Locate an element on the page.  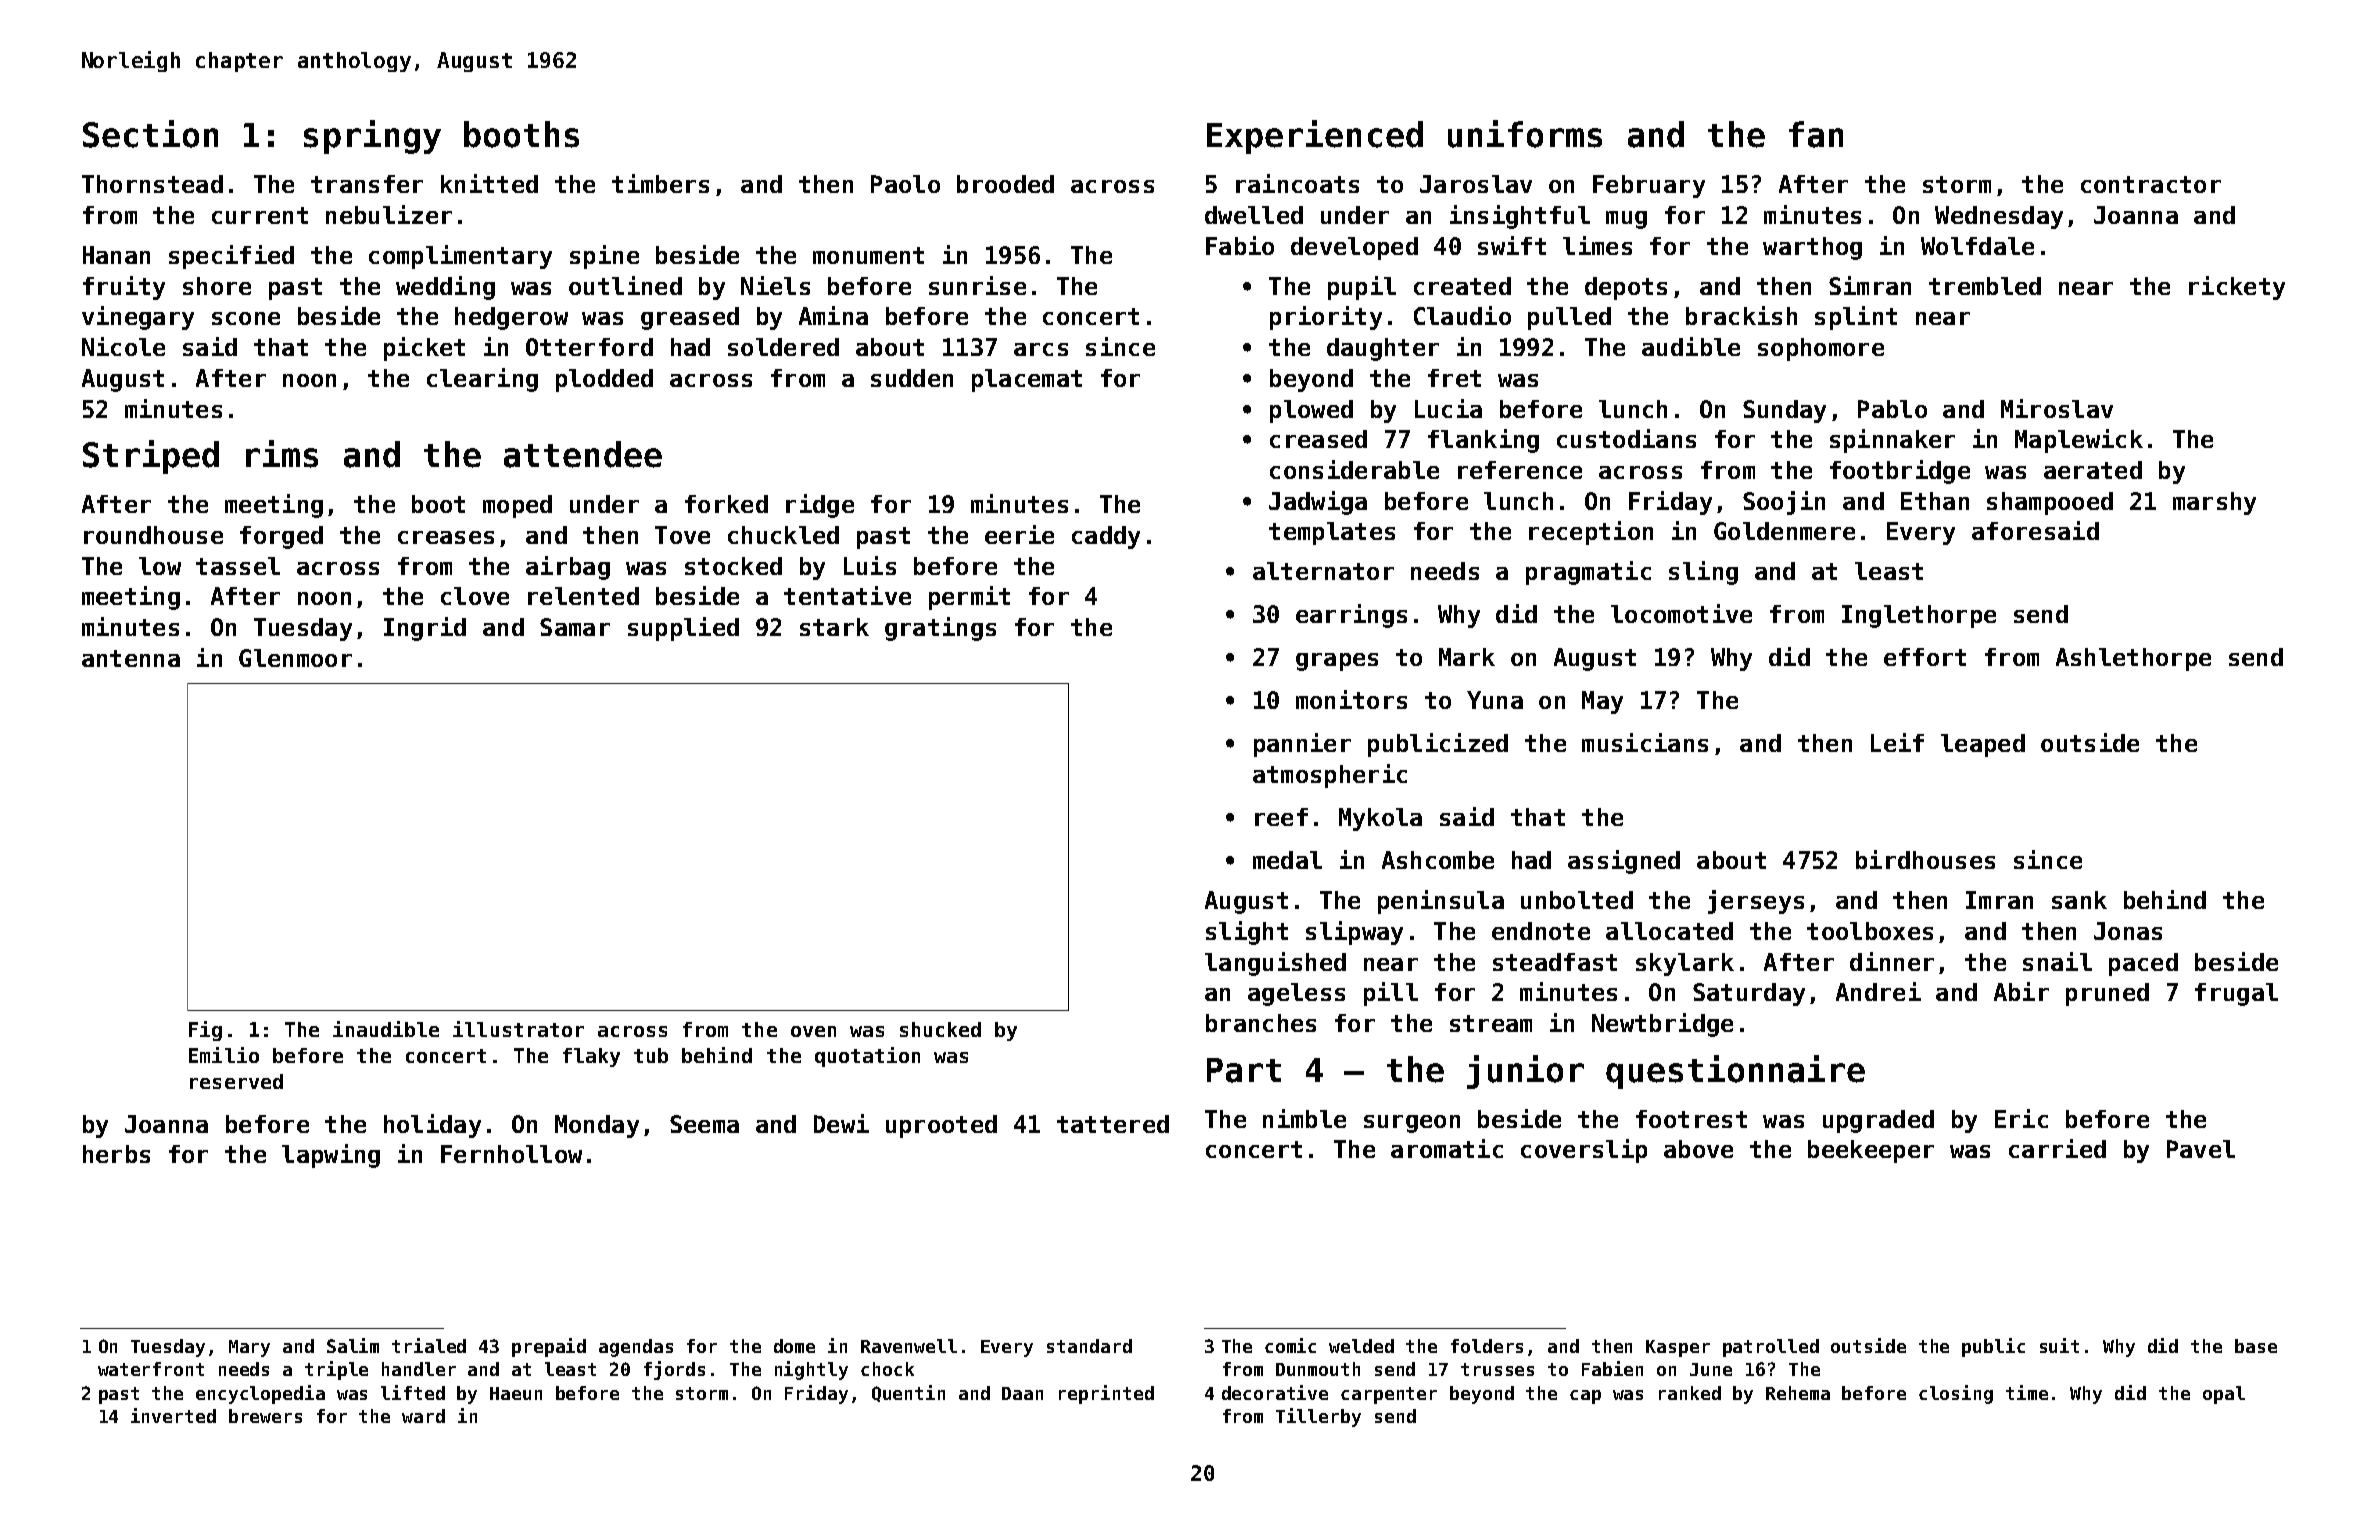
eerie is located at coordinates (1019, 534).
